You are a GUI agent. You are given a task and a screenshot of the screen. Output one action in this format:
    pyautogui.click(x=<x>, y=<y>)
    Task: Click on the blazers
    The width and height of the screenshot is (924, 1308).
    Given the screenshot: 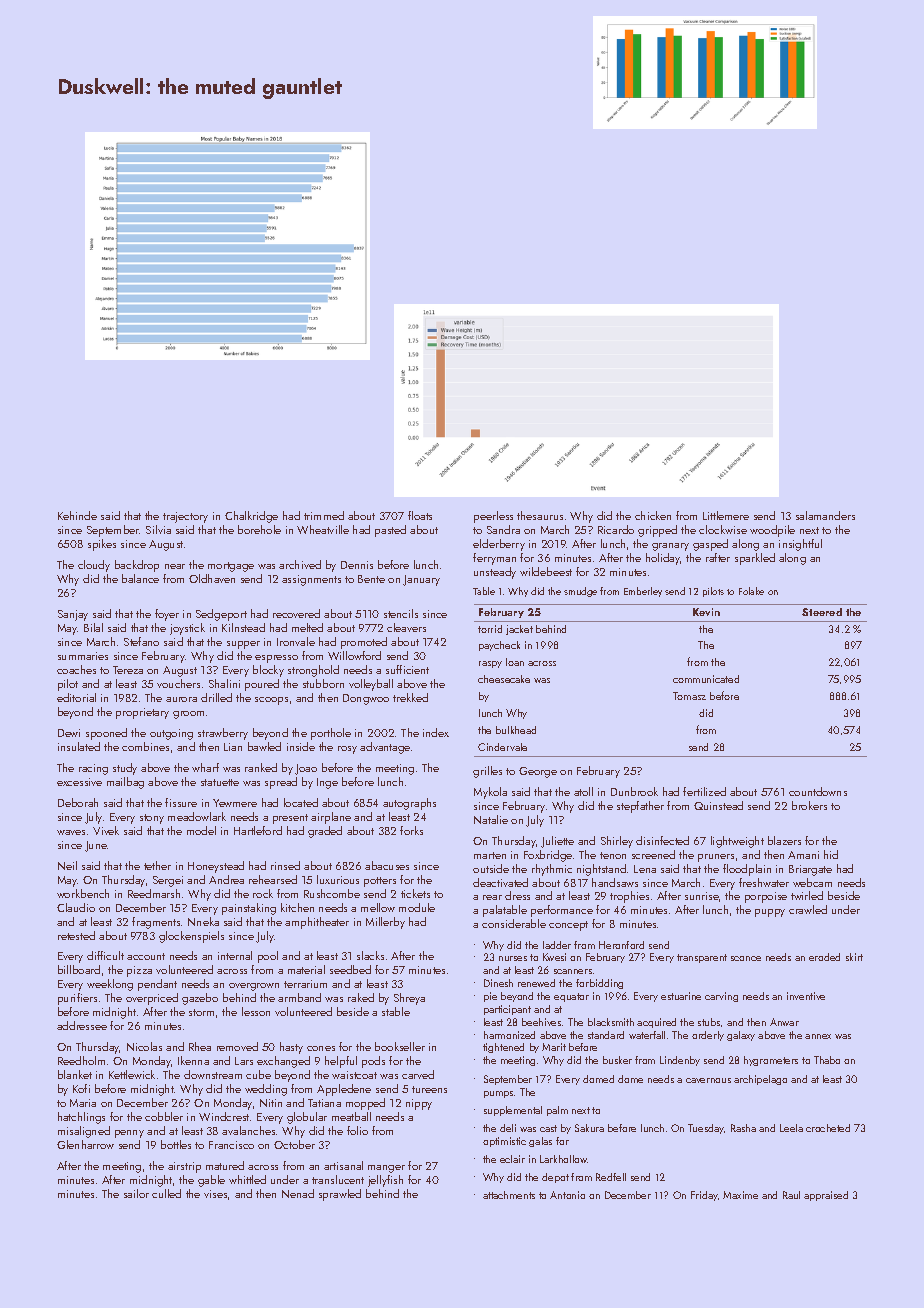 What is the action you would take?
    pyautogui.click(x=784, y=840)
